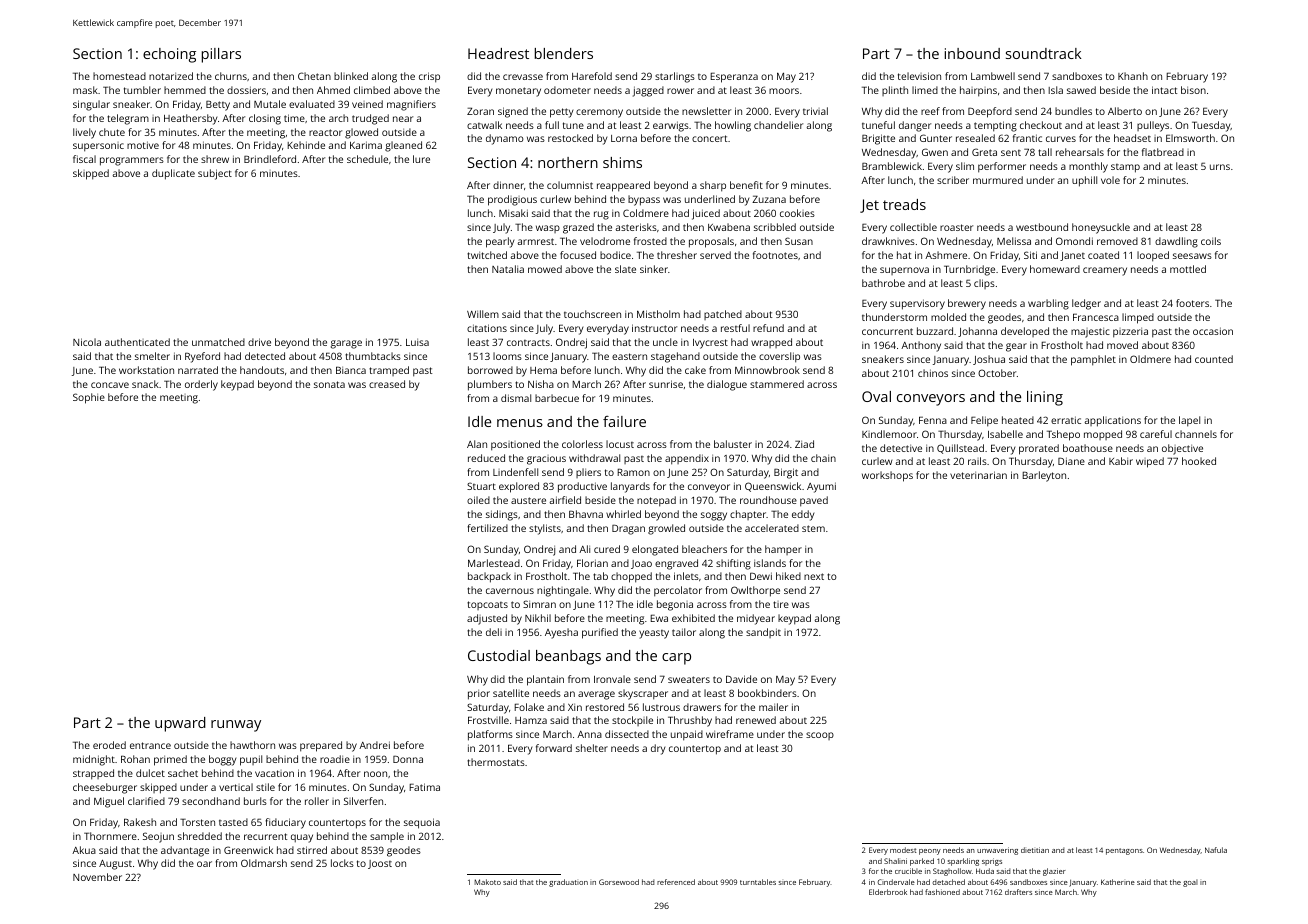  I want to click on Sophie, so click(89, 398).
